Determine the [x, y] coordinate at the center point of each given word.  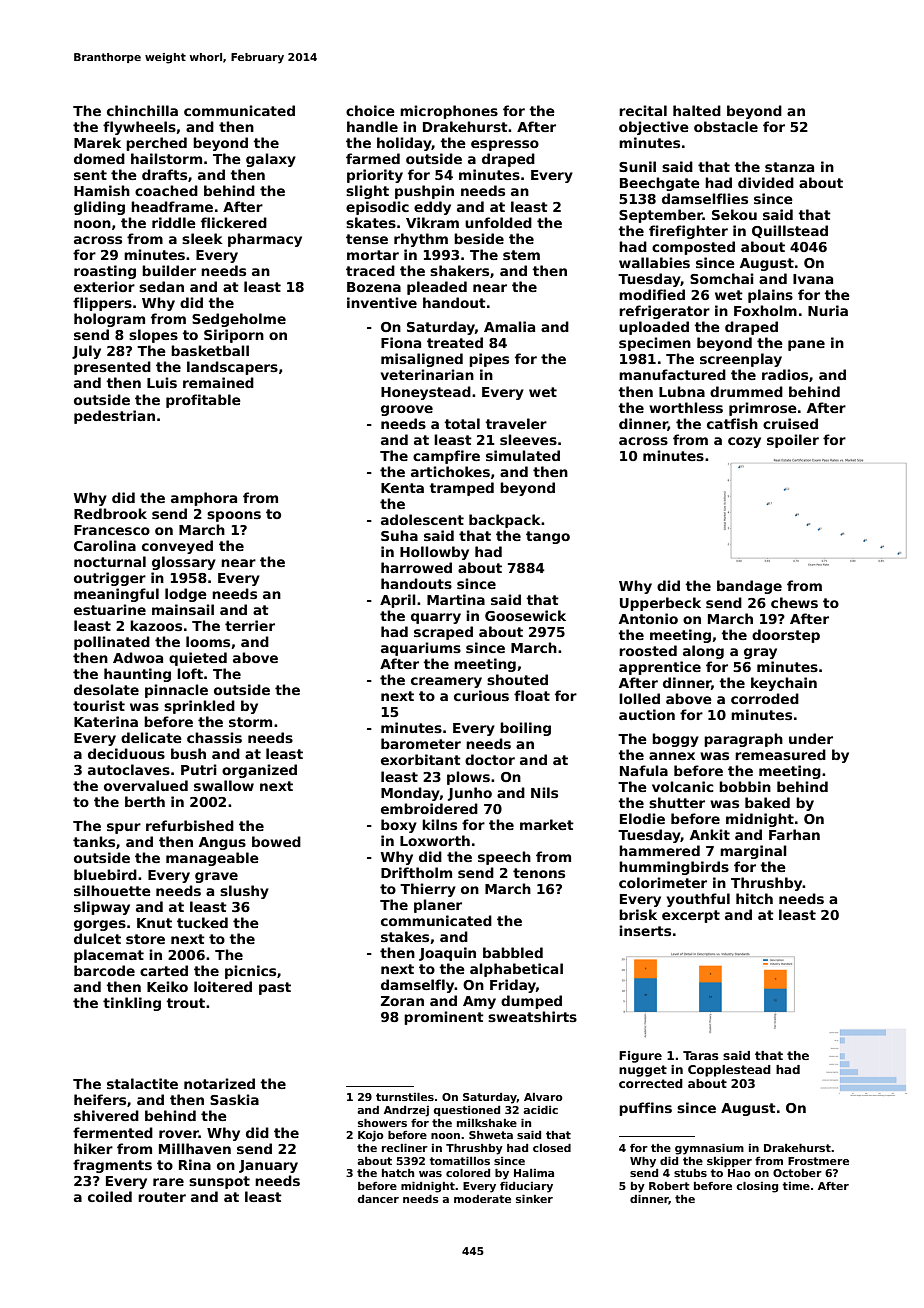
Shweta [491, 1135]
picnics [250, 972]
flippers [102, 304]
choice [370, 110]
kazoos [156, 625]
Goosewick [525, 615]
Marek [97, 142]
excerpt [691, 916]
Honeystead [426, 393]
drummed [746, 391]
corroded [765, 698]
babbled [513, 952]
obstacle [726, 126]
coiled [110, 1196]
